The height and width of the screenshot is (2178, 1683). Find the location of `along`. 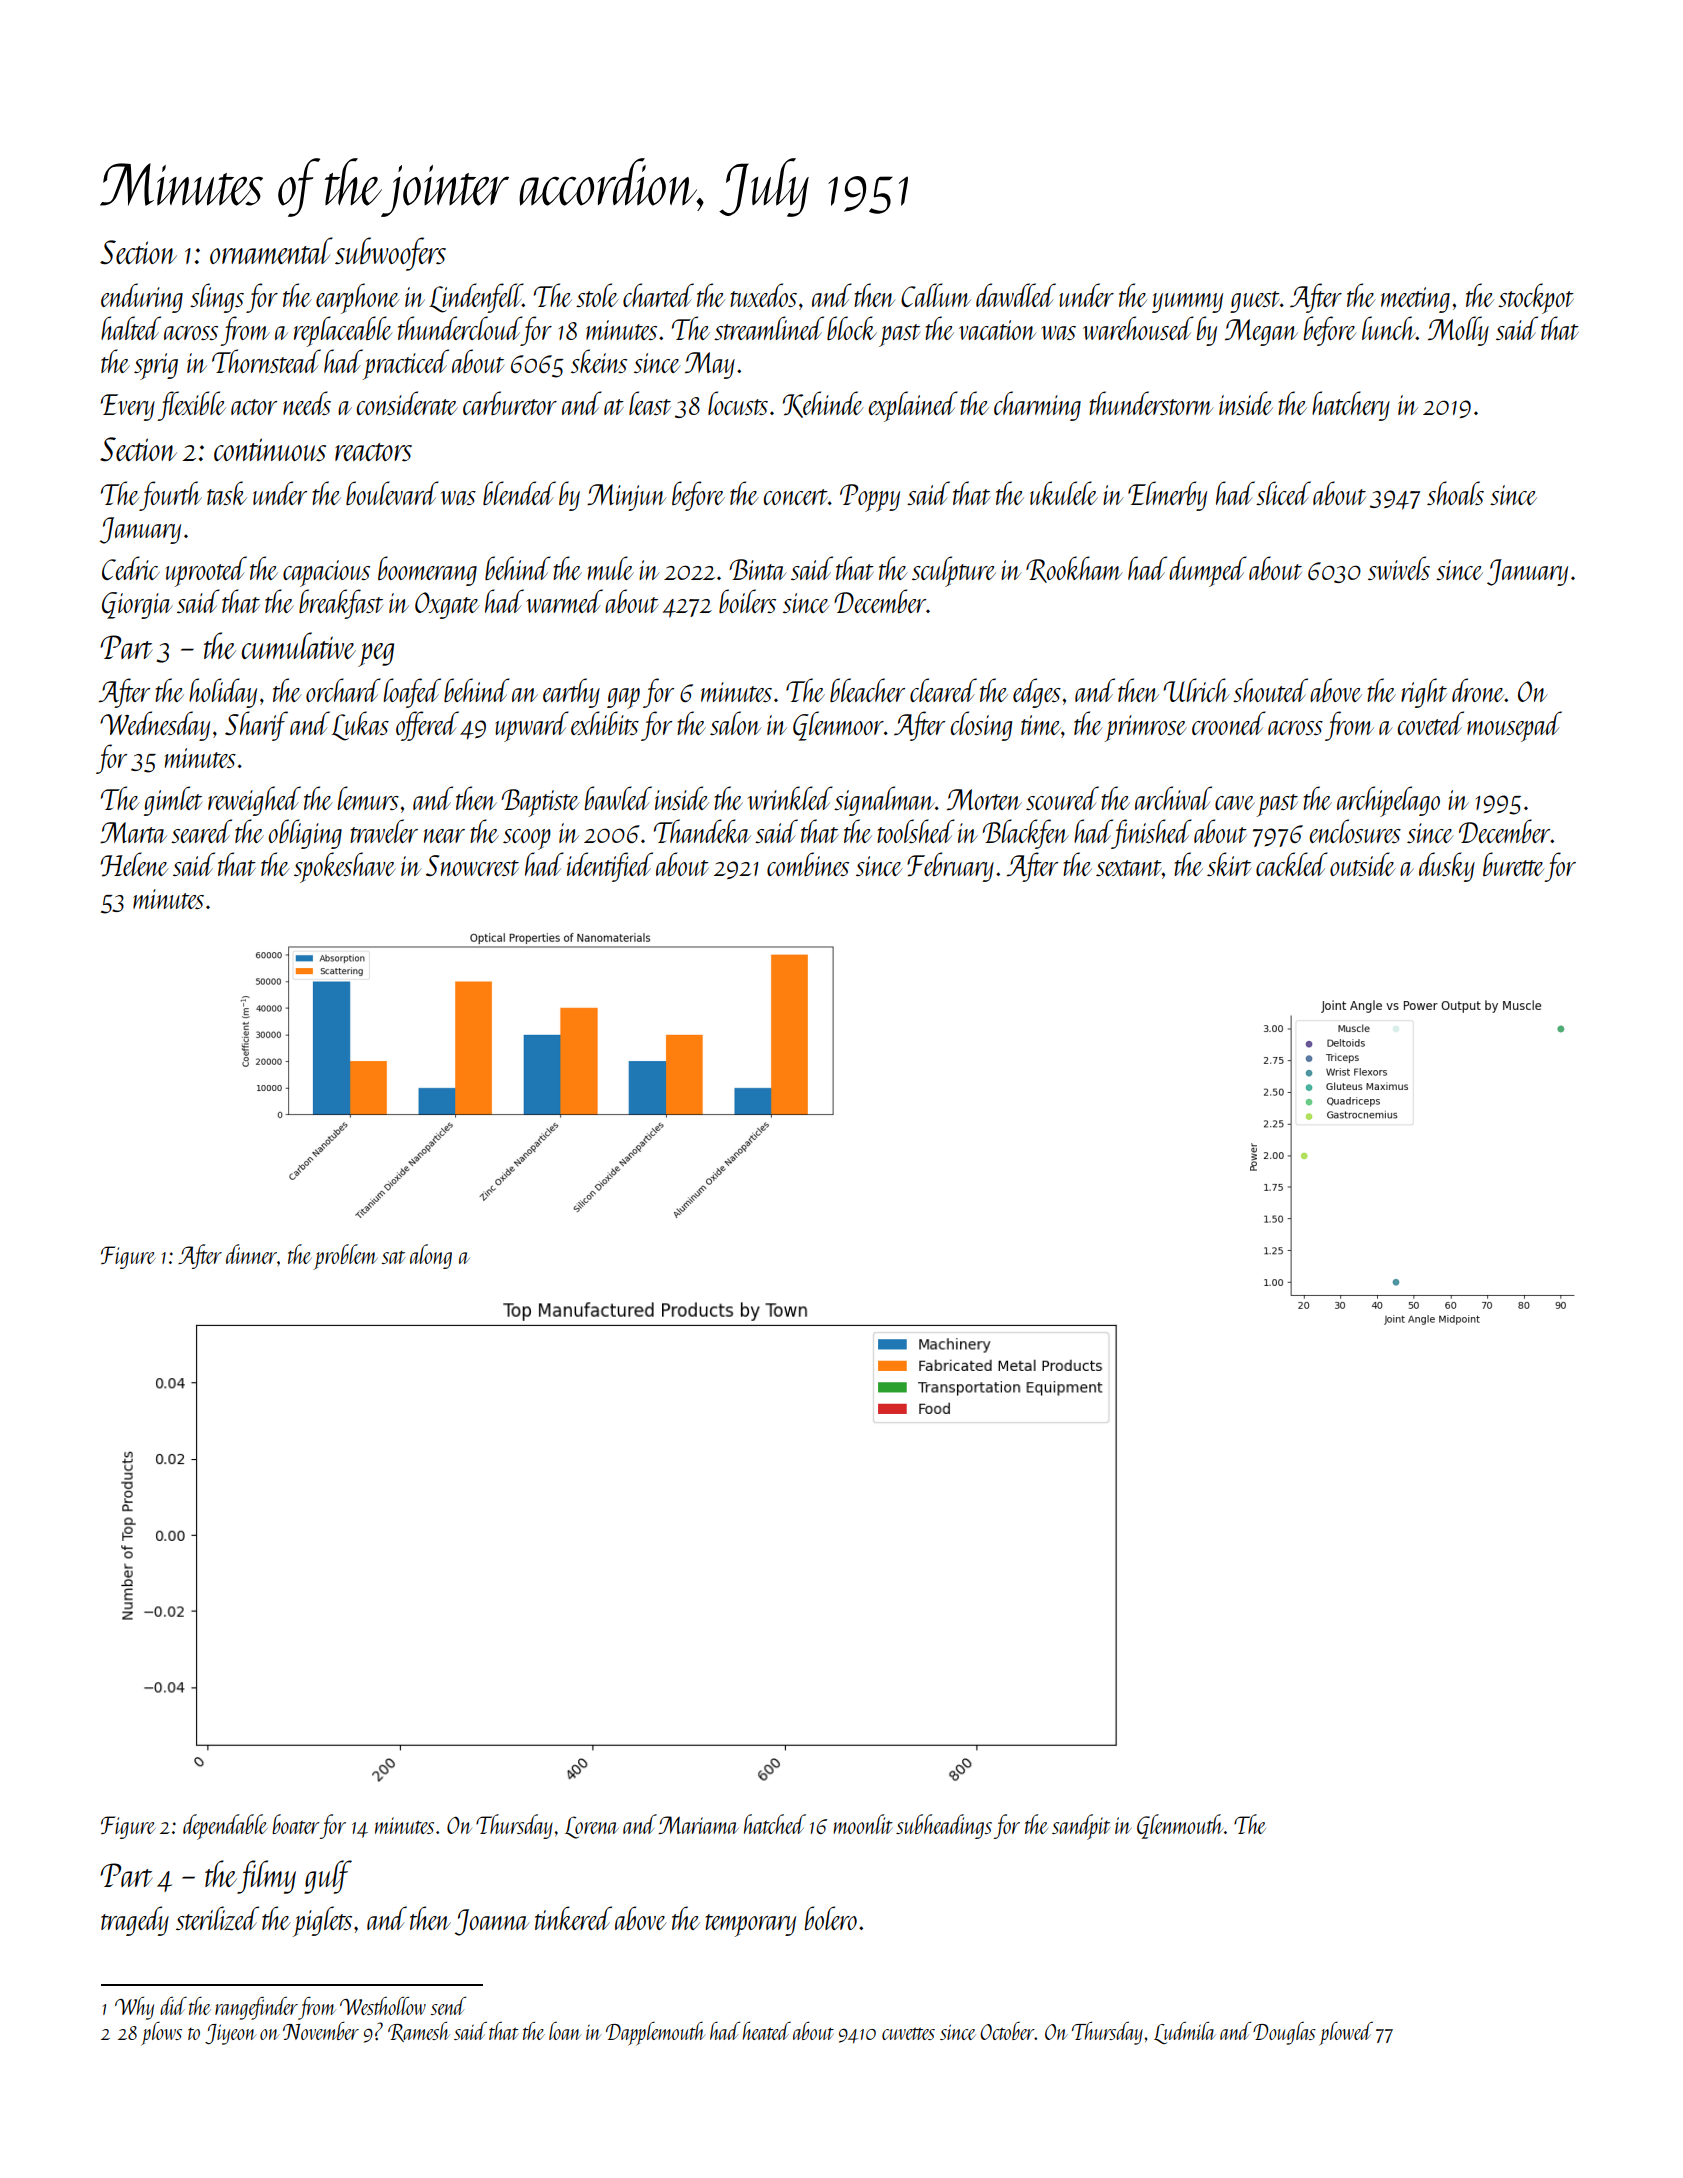

along is located at coordinates (431, 1256).
